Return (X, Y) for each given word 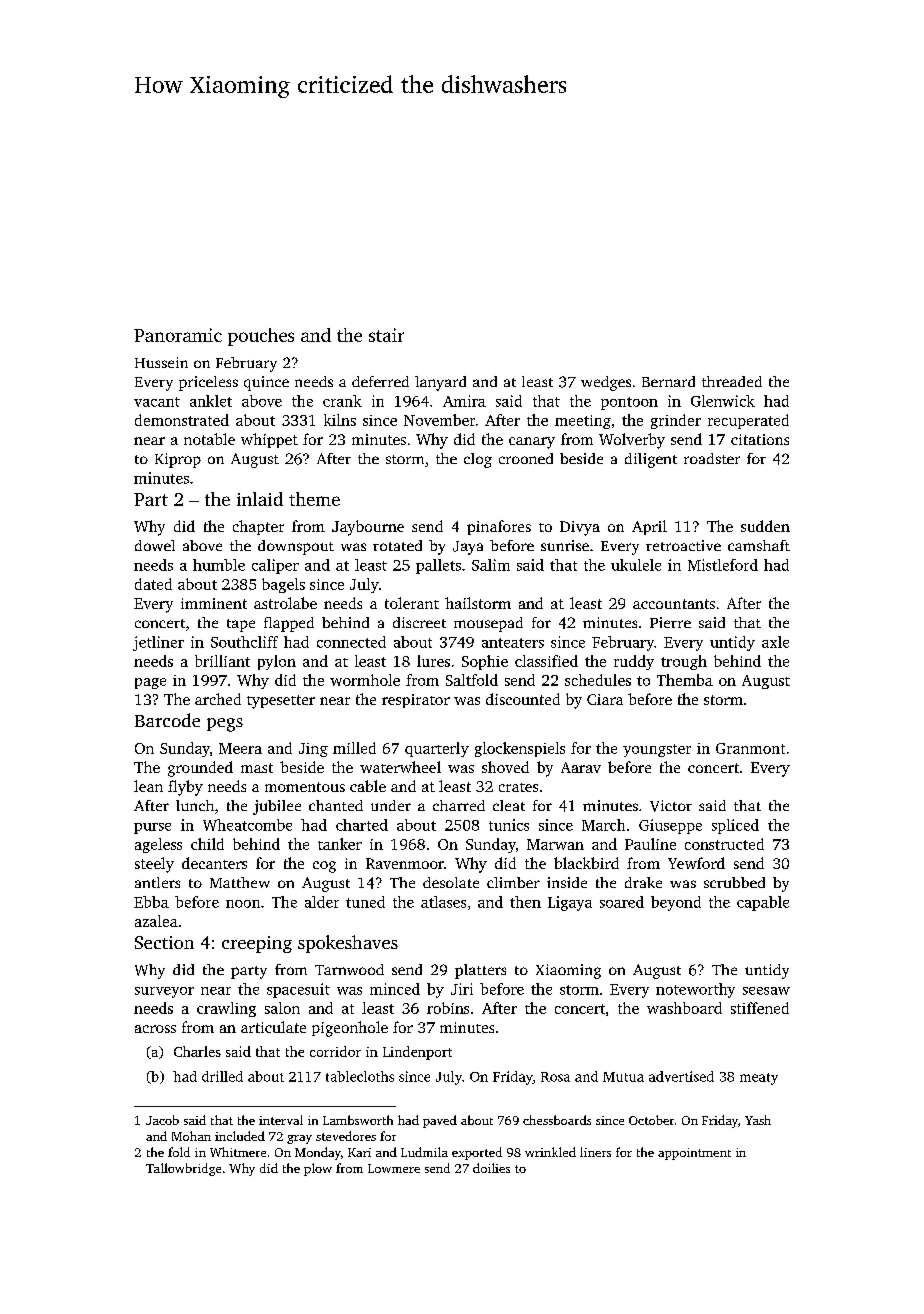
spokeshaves (348, 944)
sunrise (565, 545)
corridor (335, 1051)
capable (763, 903)
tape (241, 625)
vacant (157, 402)
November (439, 420)
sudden (765, 526)
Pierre (670, 622)
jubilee (277, 807)
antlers (157, 882)
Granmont (750, 748)
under (391, 805)
